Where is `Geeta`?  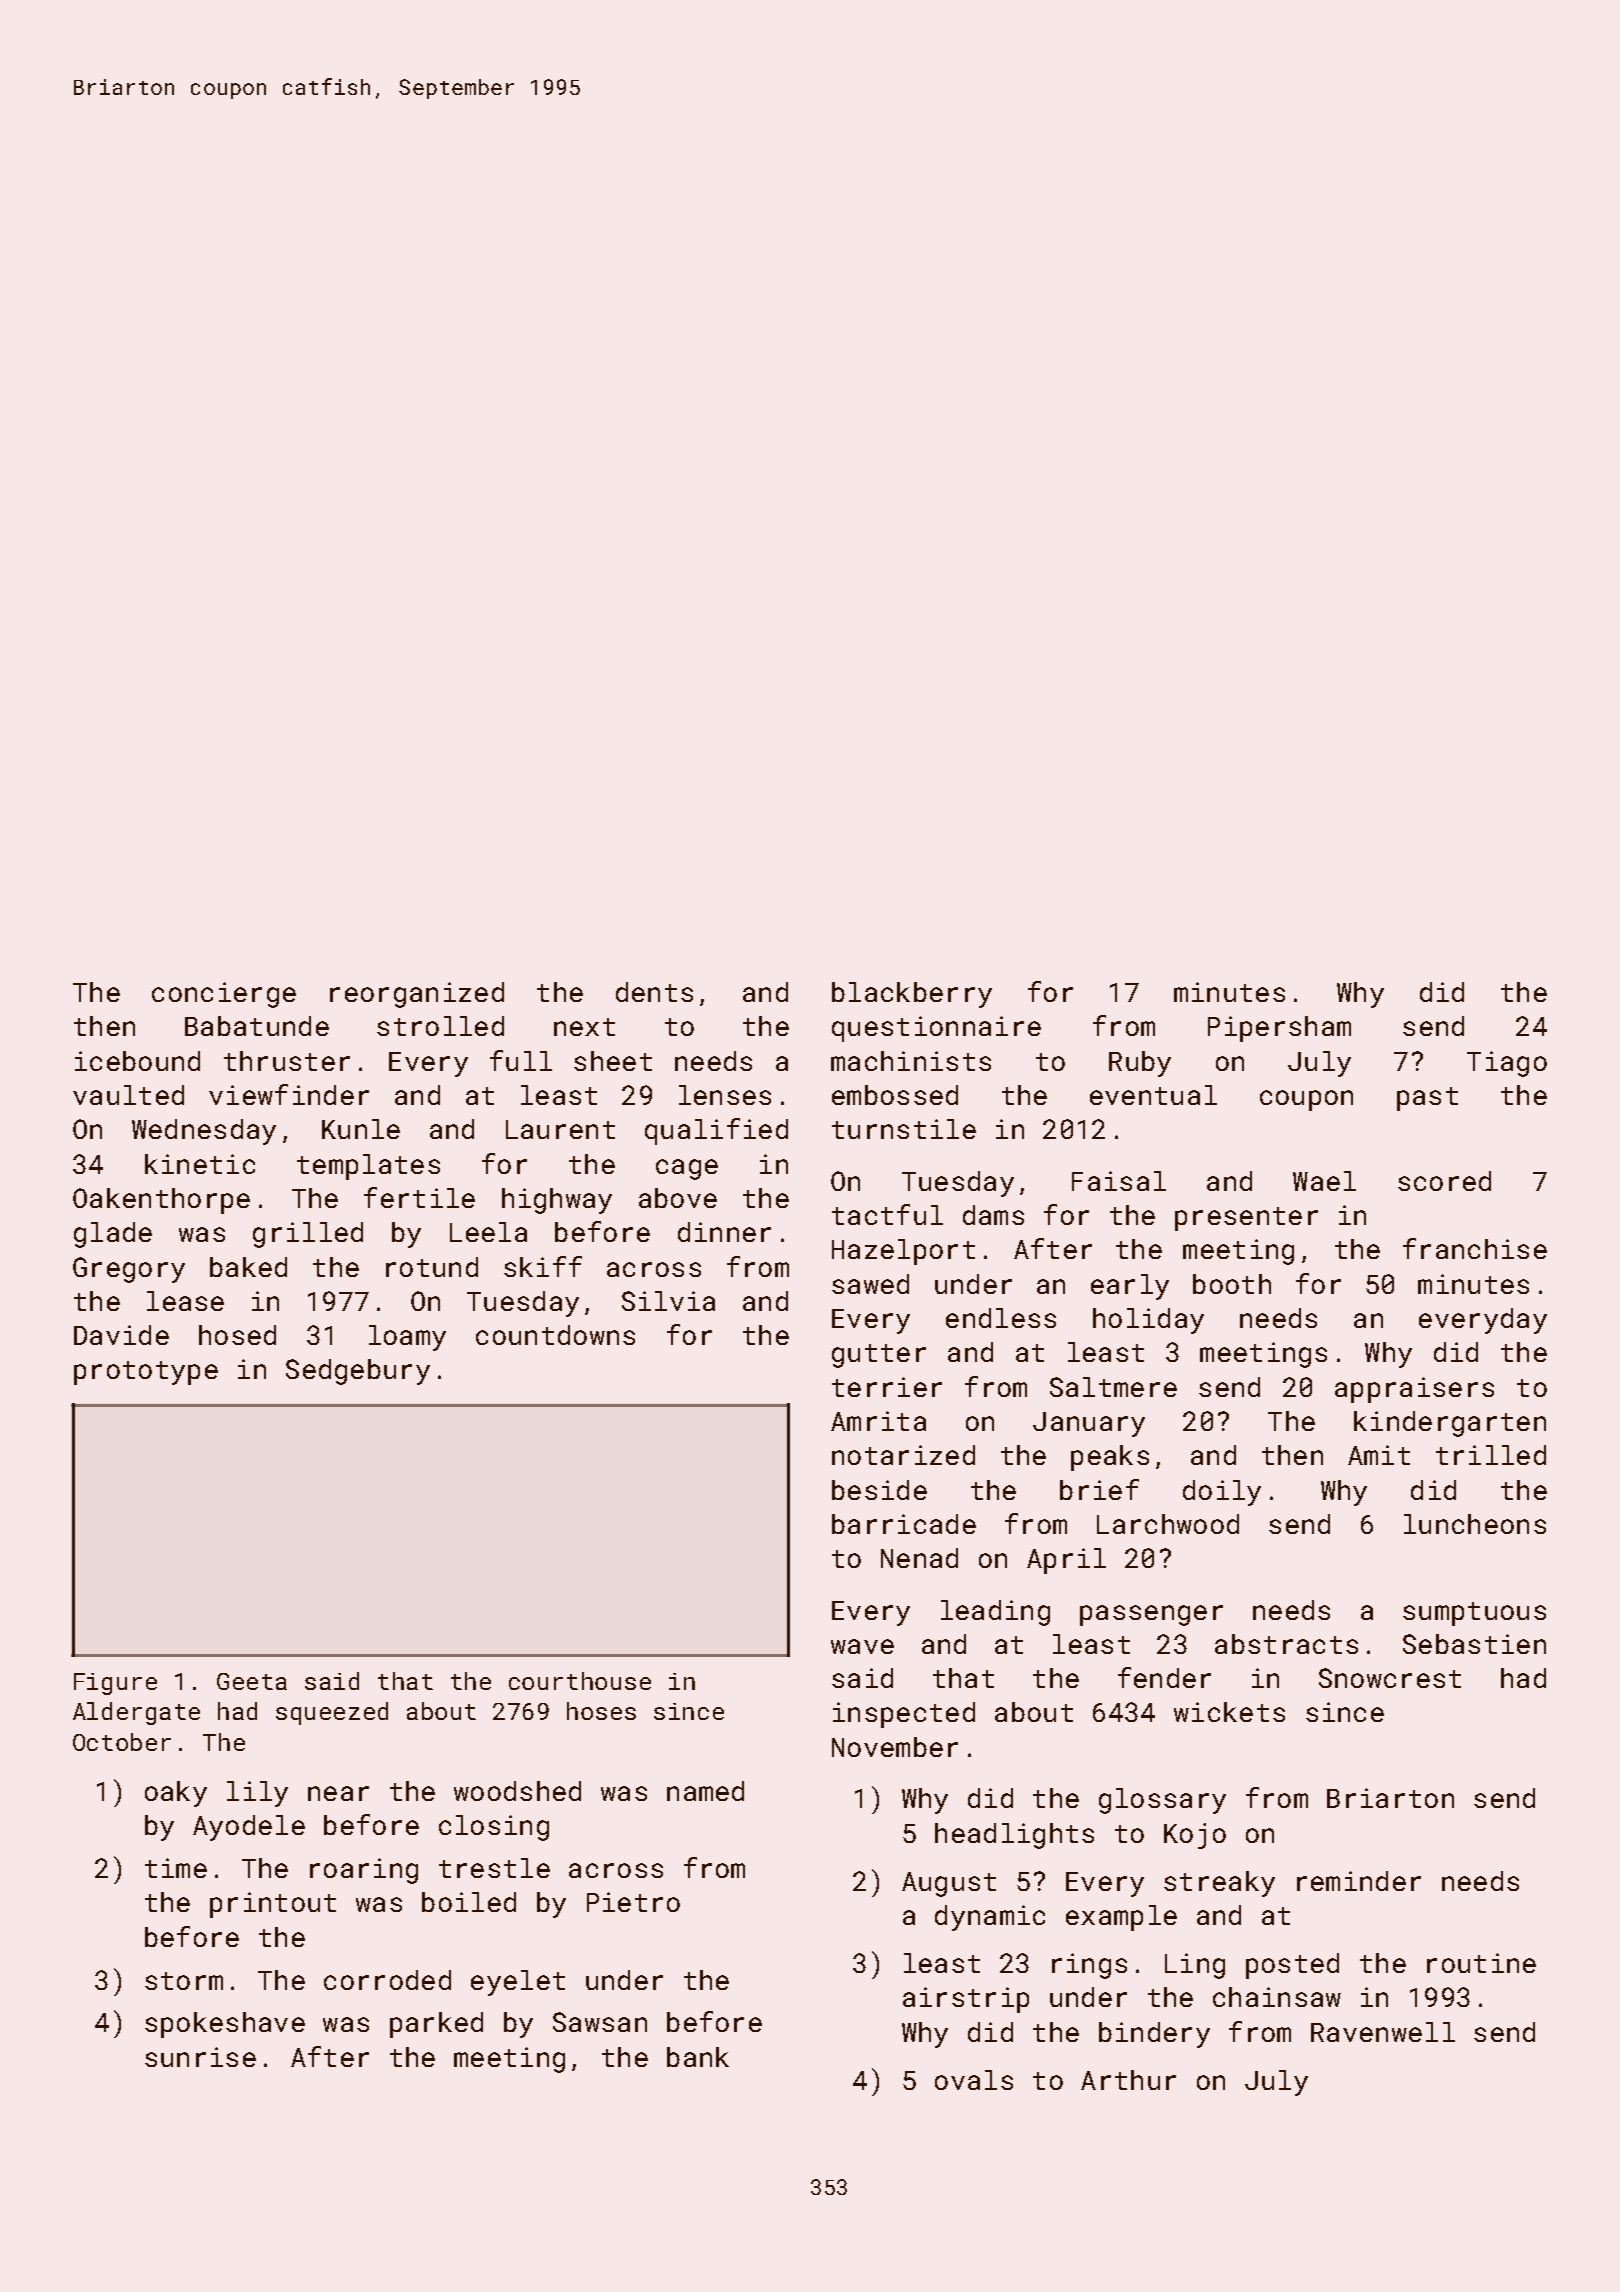 Geeta is located at coordinates (252, 1681).
